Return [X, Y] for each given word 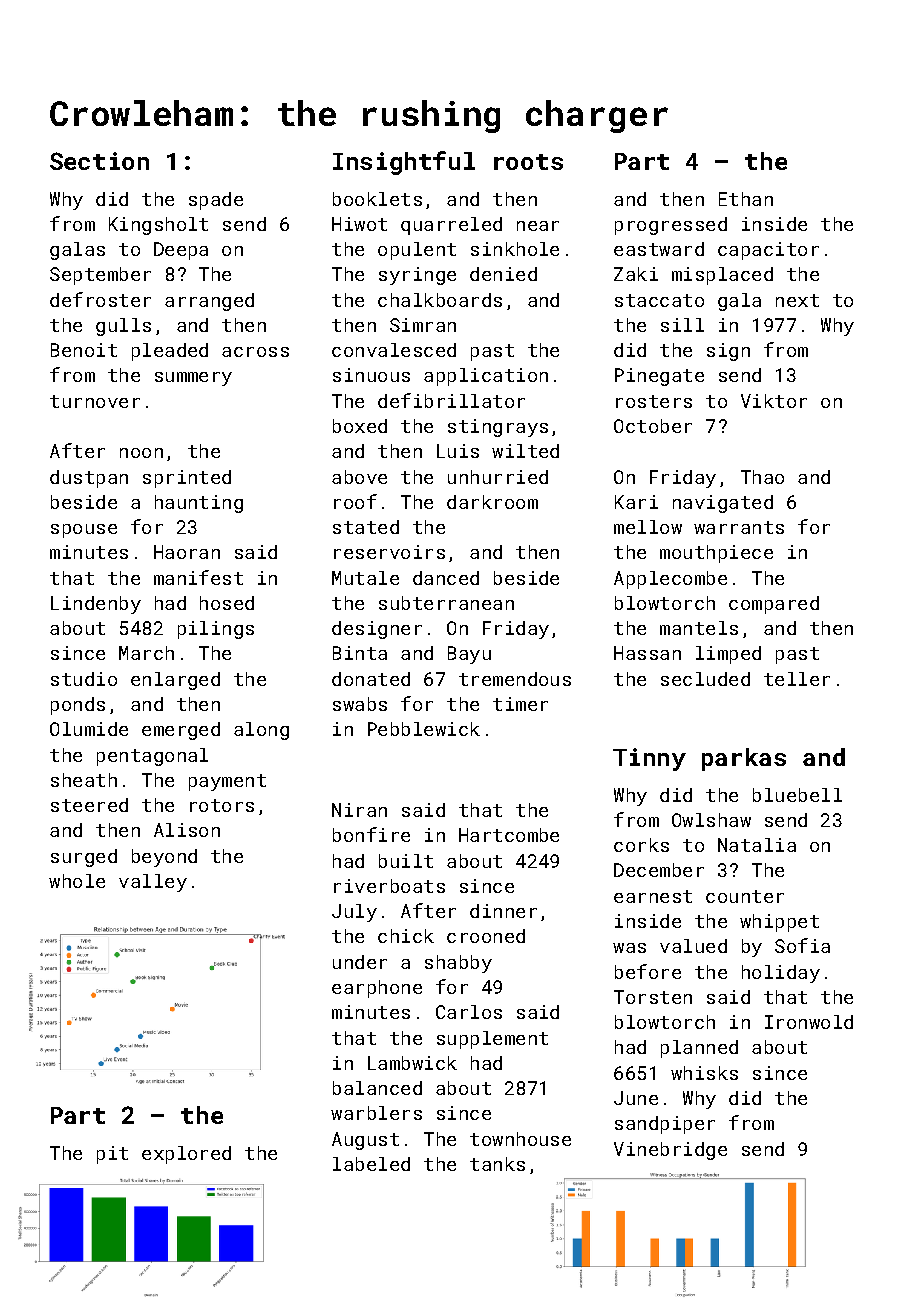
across [255, 352]
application [486, 377]
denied [503, 274]
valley [153, 883]
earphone [377, 989]
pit [112, 1155]
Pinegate [659, 377]
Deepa [181, 251]
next [797, 300]
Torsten [653, 997]
